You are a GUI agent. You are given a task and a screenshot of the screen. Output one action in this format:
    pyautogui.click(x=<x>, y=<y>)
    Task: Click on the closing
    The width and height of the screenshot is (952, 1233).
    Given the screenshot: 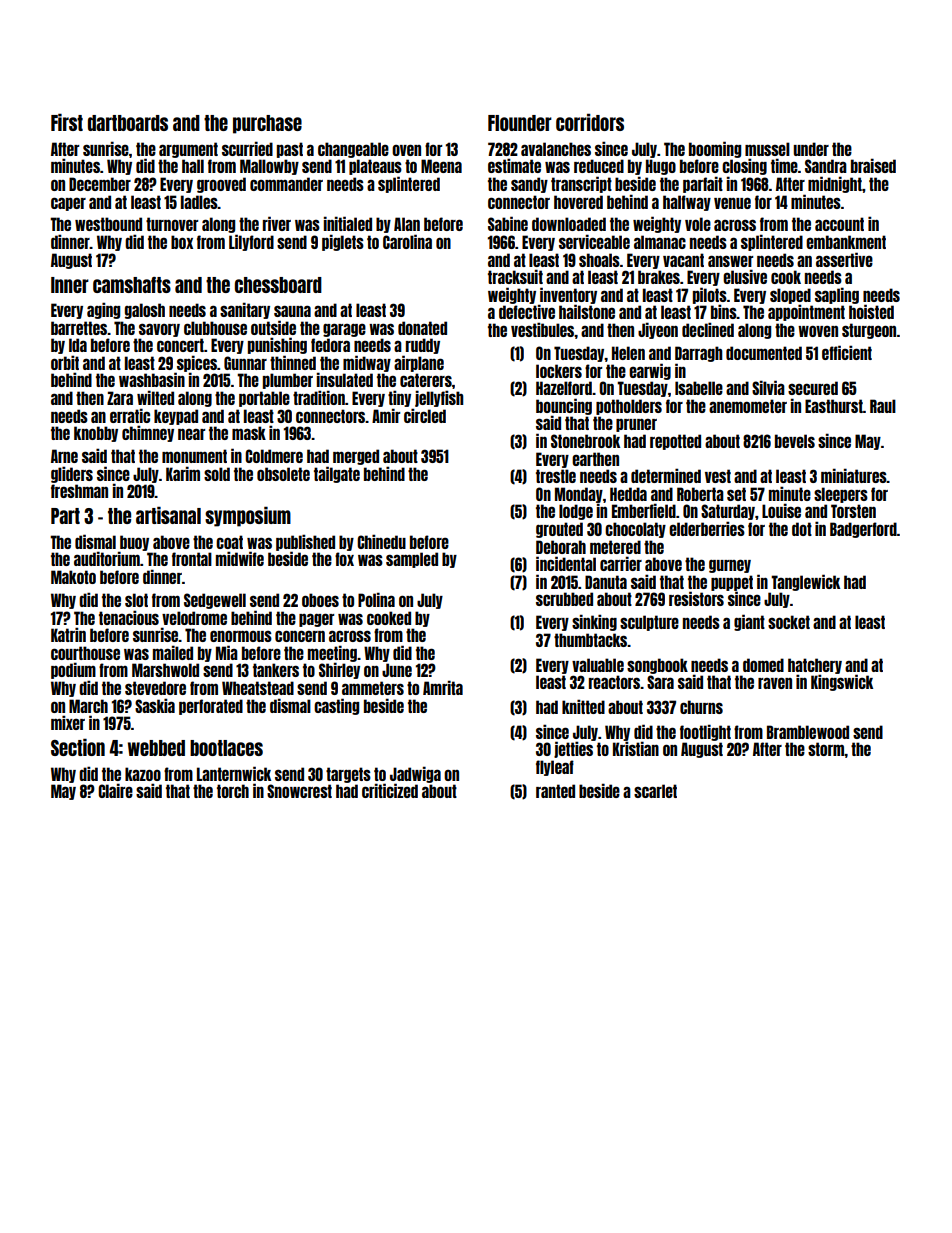 What is the action you would take?
    pyautogui.click(x=744, y=166)
